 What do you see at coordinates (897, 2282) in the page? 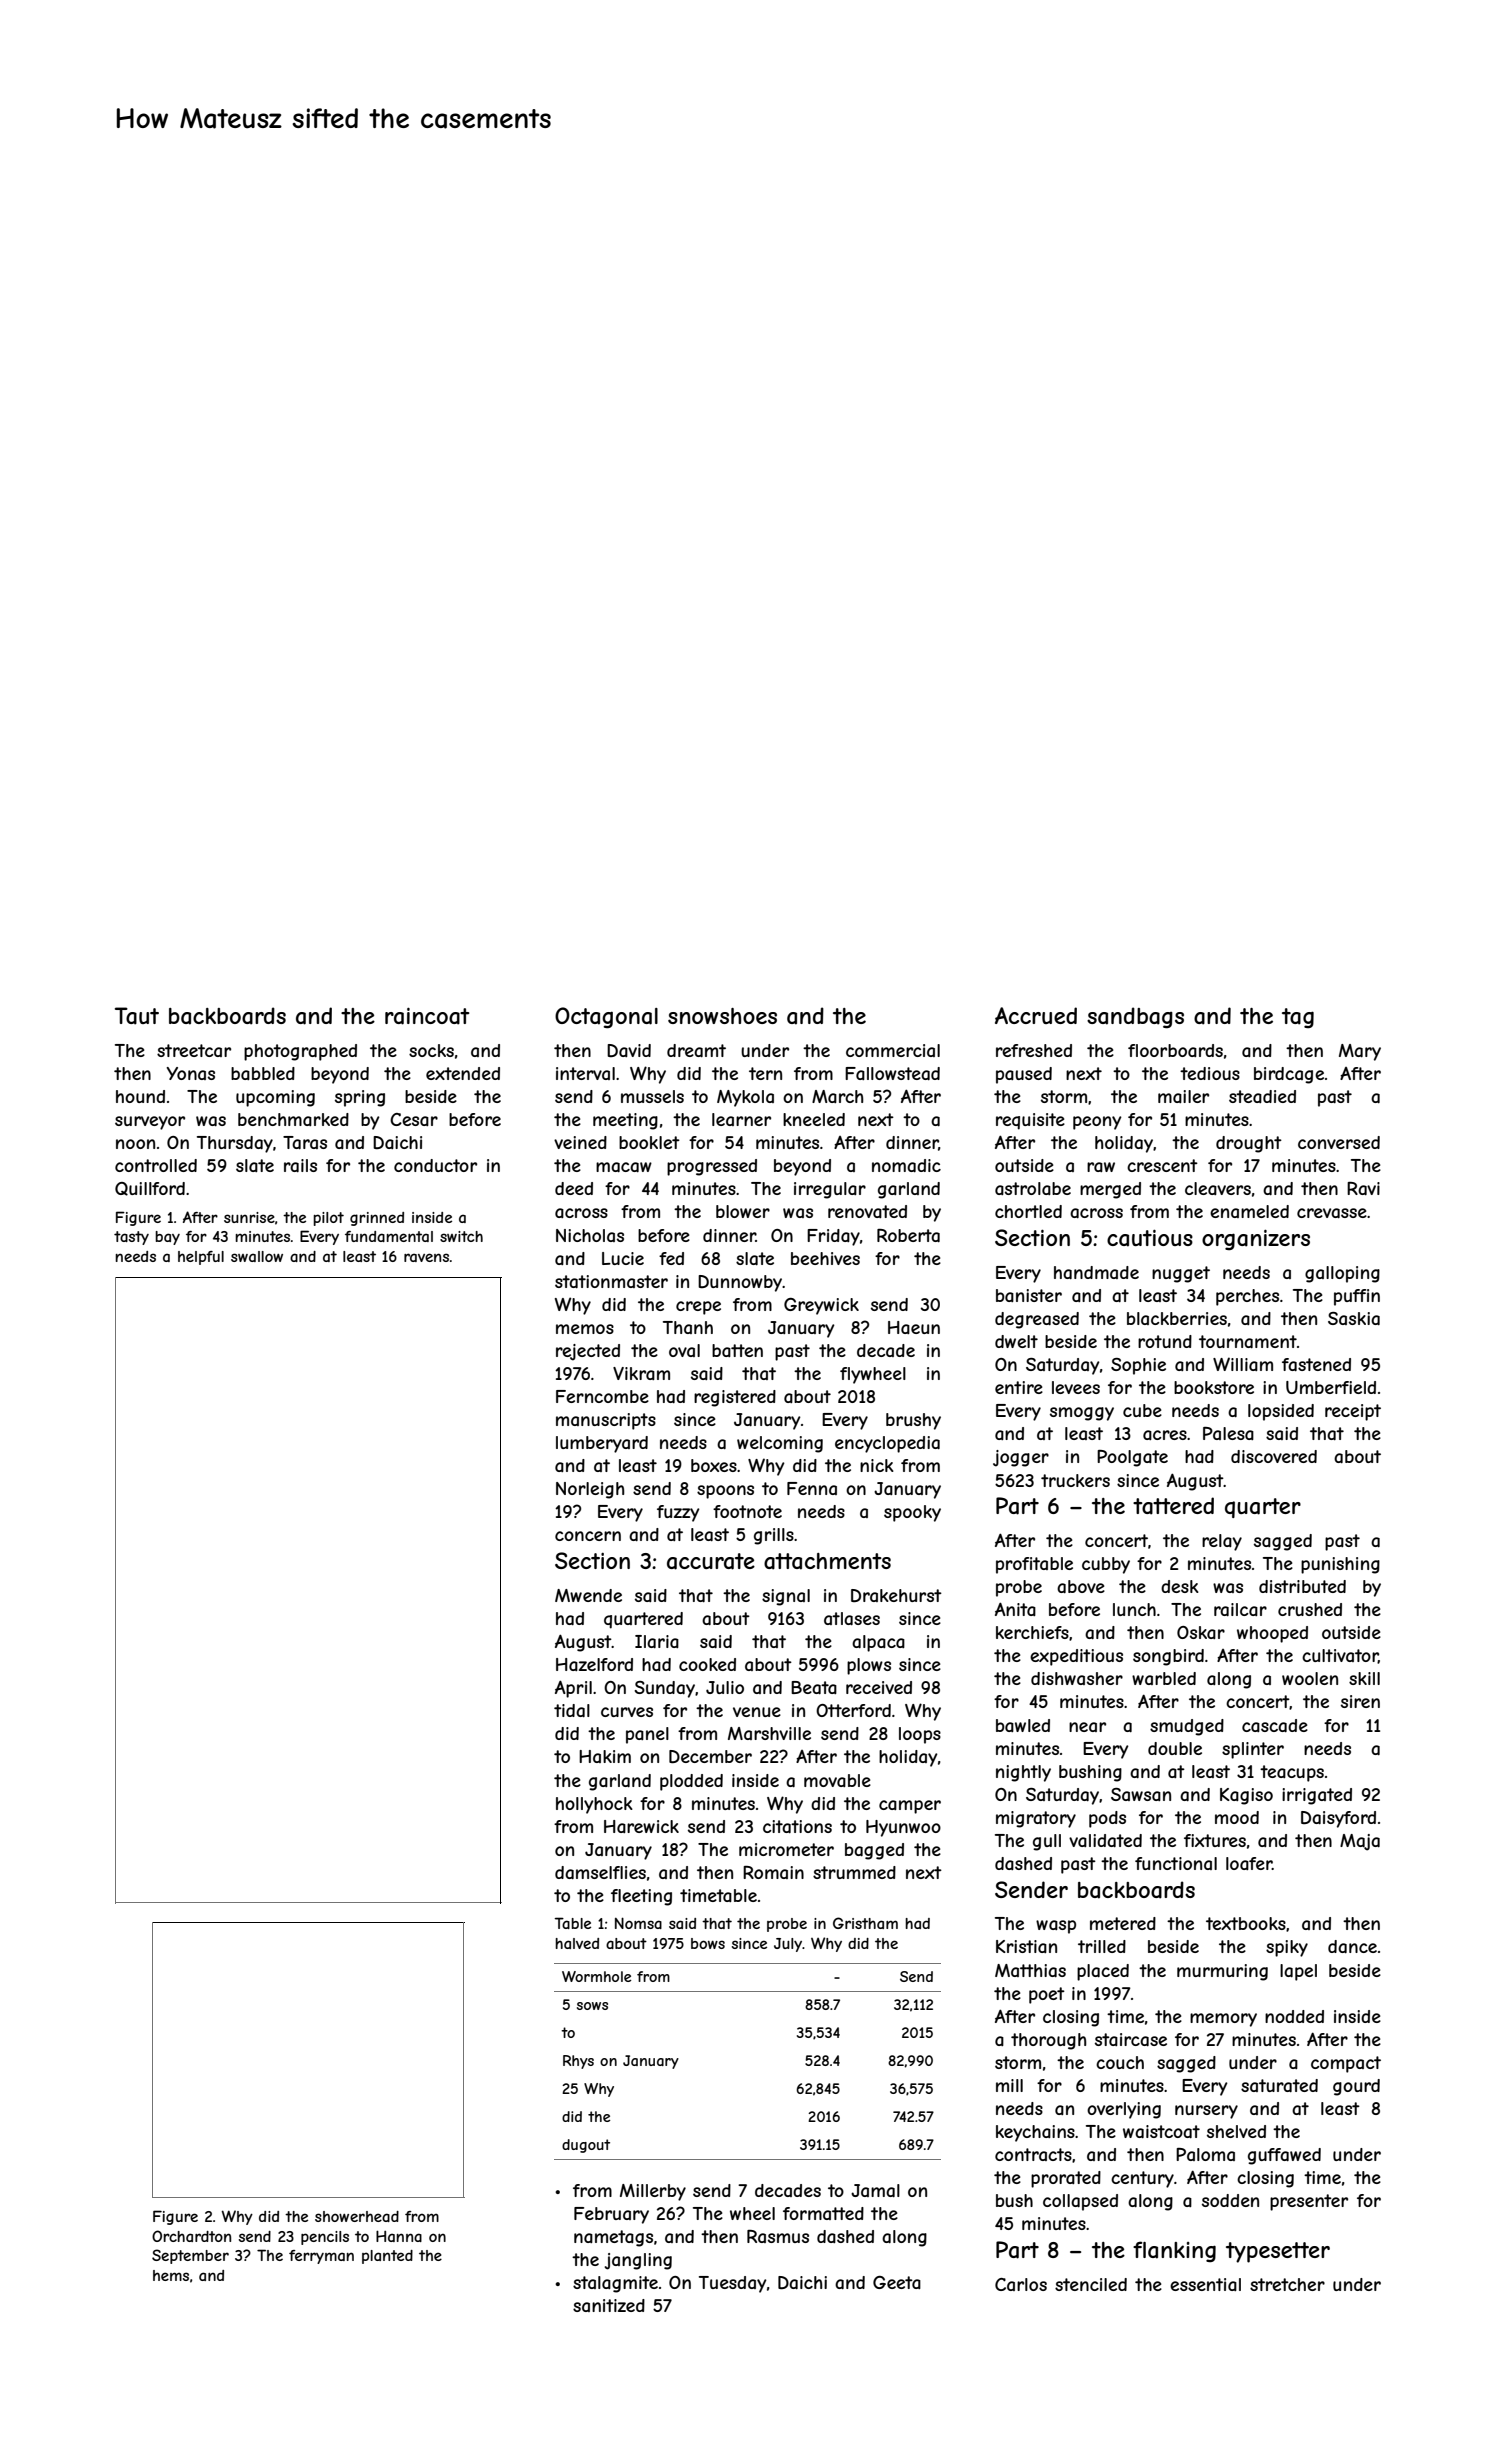
I see `Geeta` at bounding box center [897, 2282].
